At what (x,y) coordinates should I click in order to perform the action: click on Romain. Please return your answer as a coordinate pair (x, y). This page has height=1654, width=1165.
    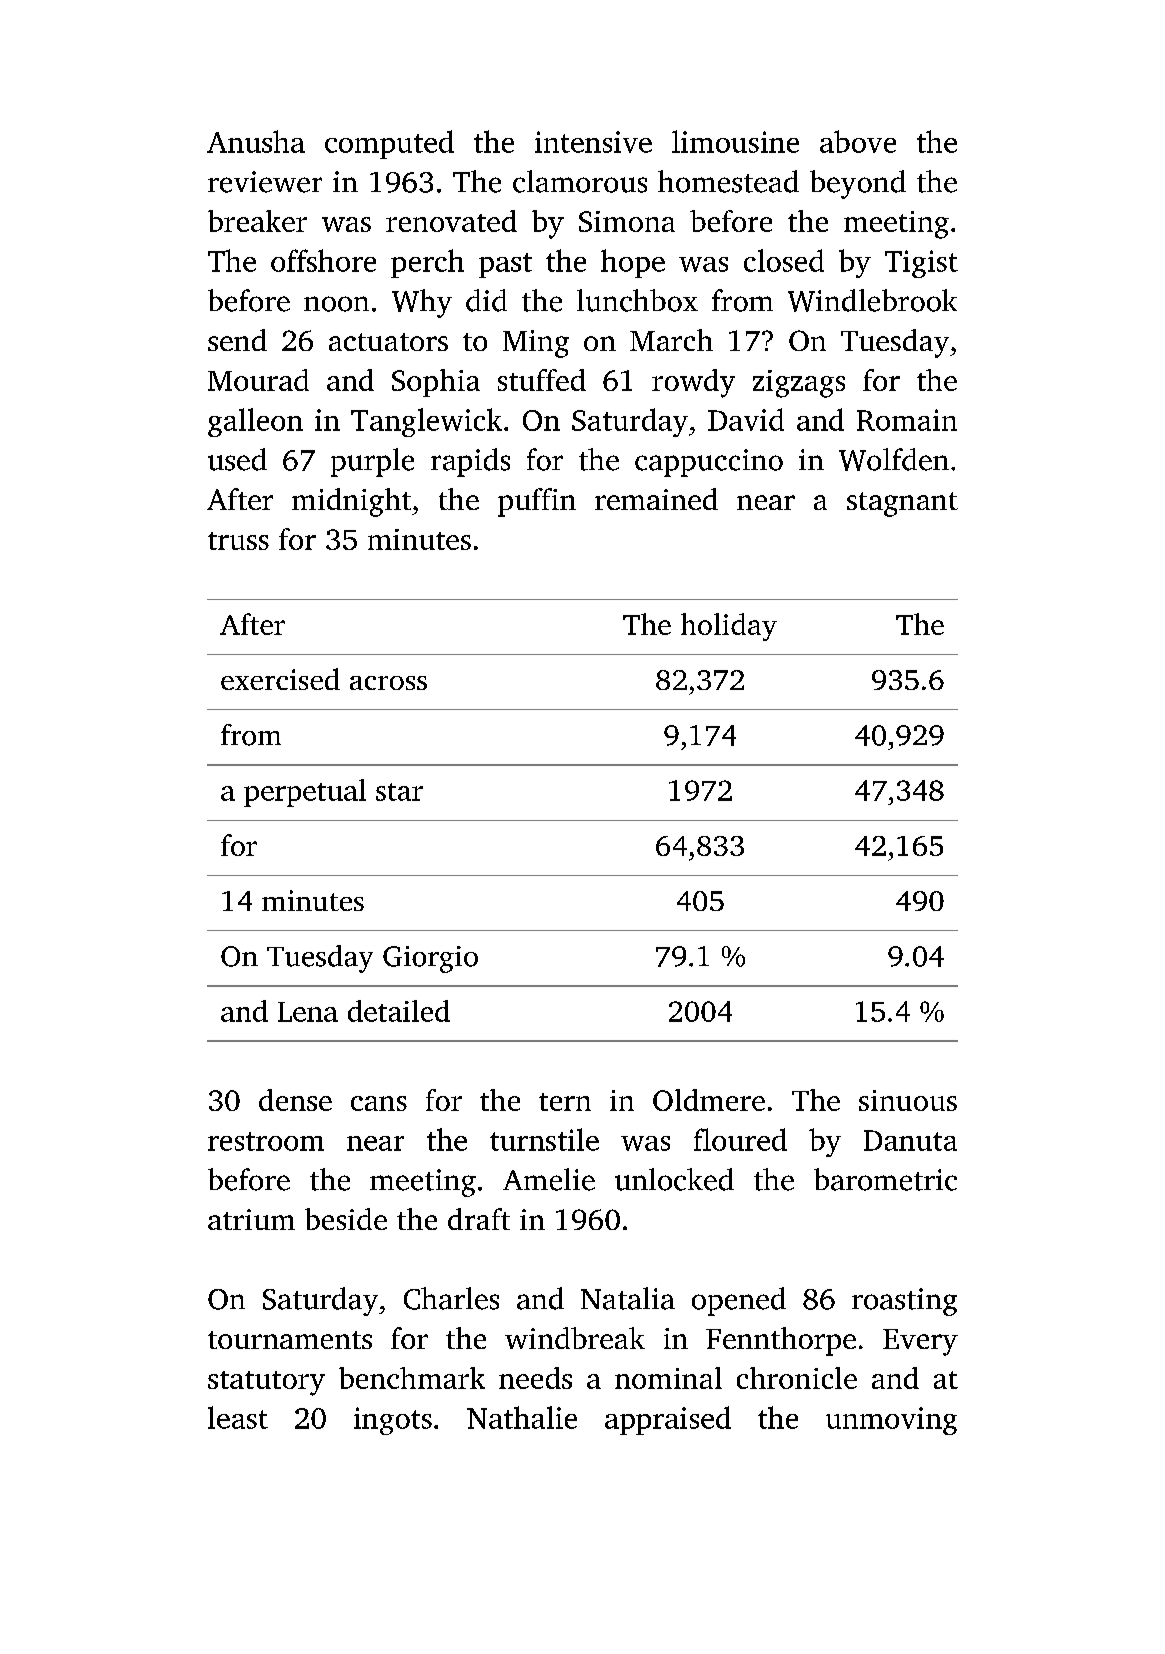
    Looking at the image, I should click on (907, 420).
